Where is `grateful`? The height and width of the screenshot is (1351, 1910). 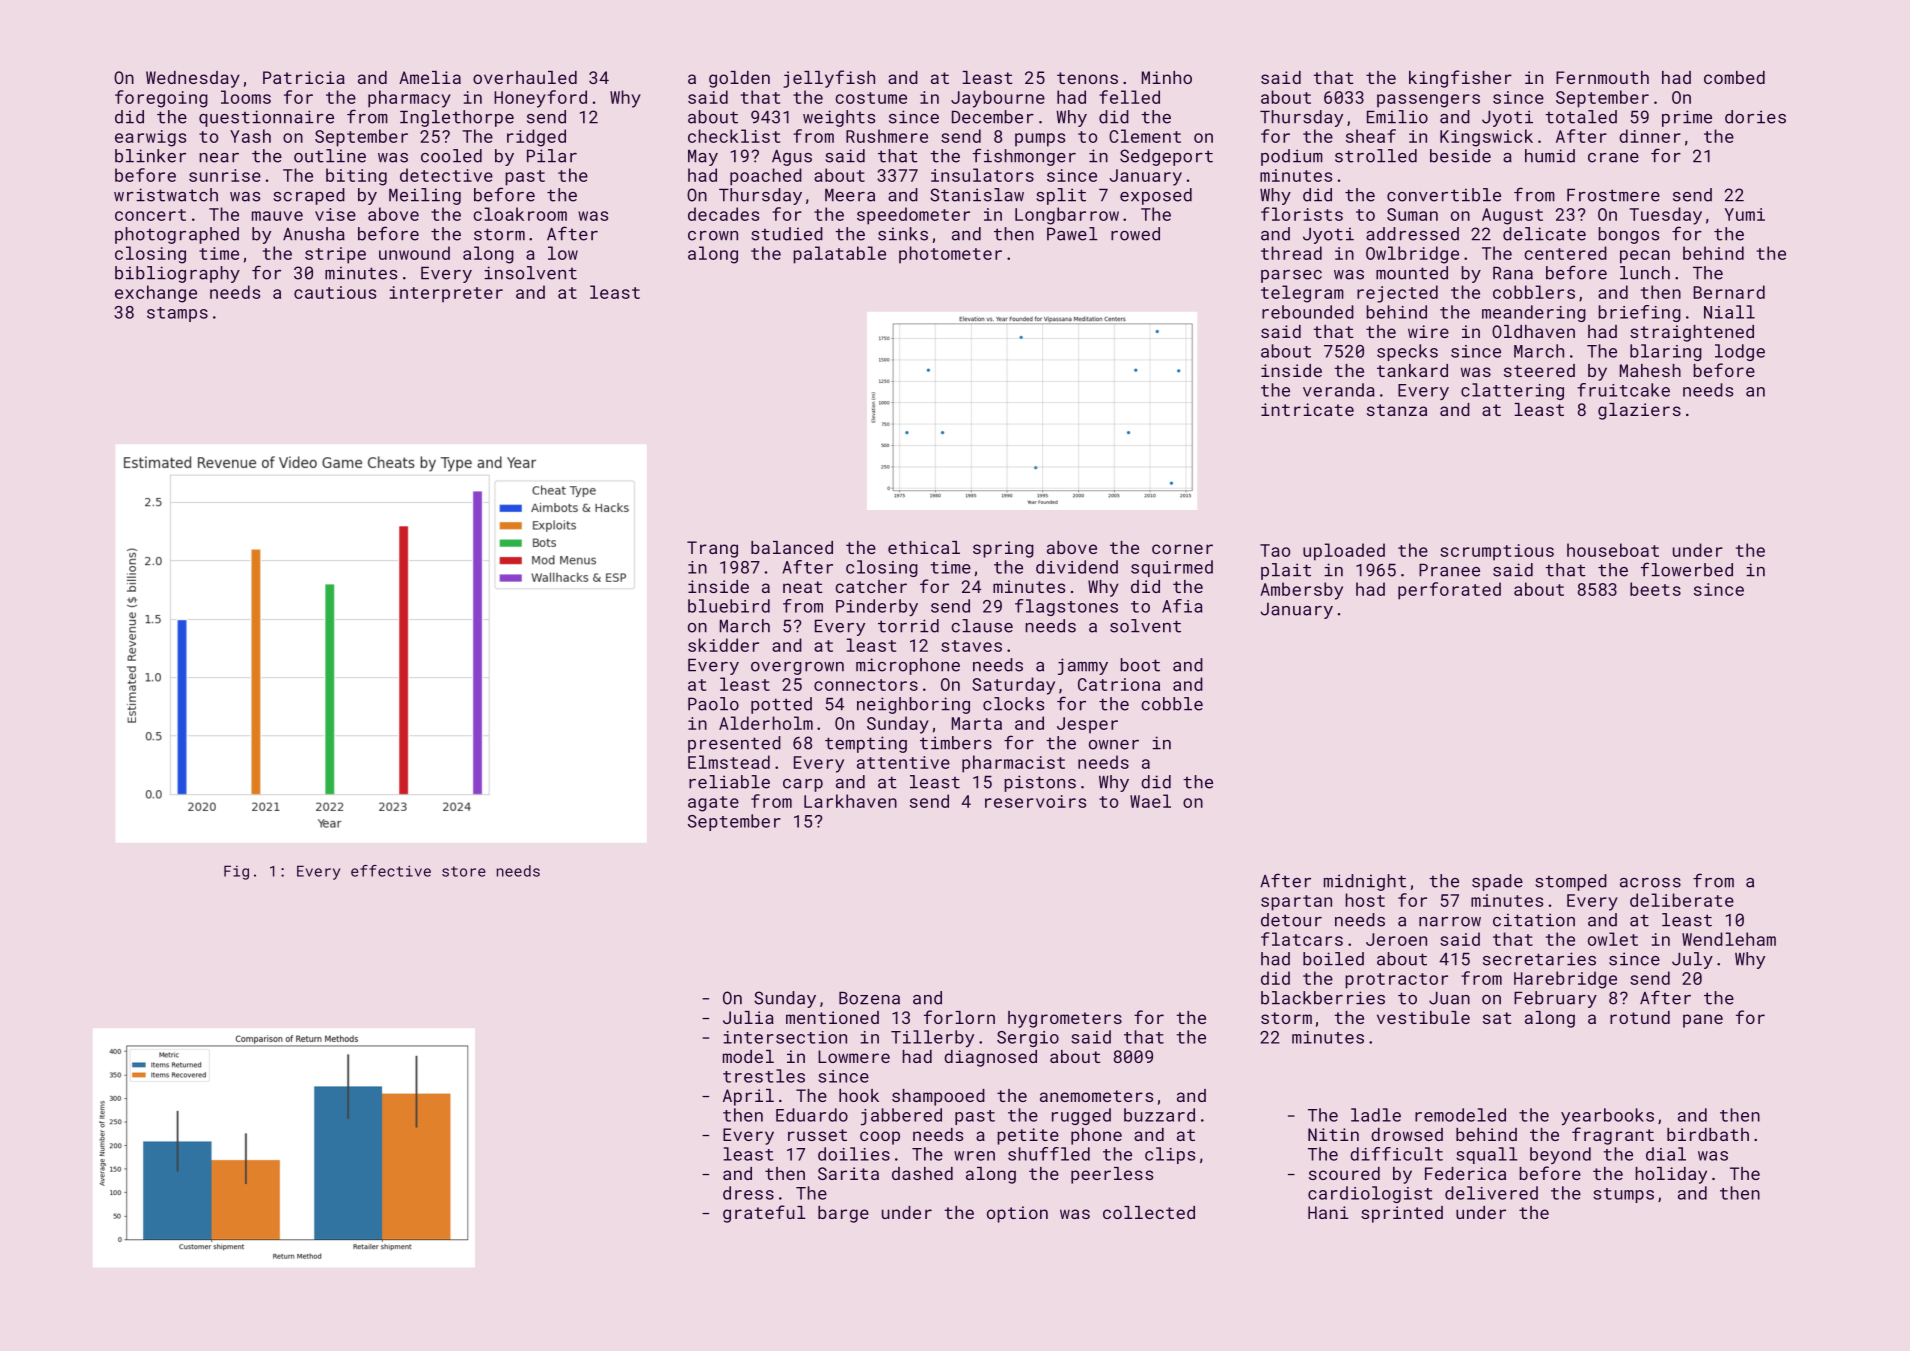
grateful is located at coordinates (764, 1214).
